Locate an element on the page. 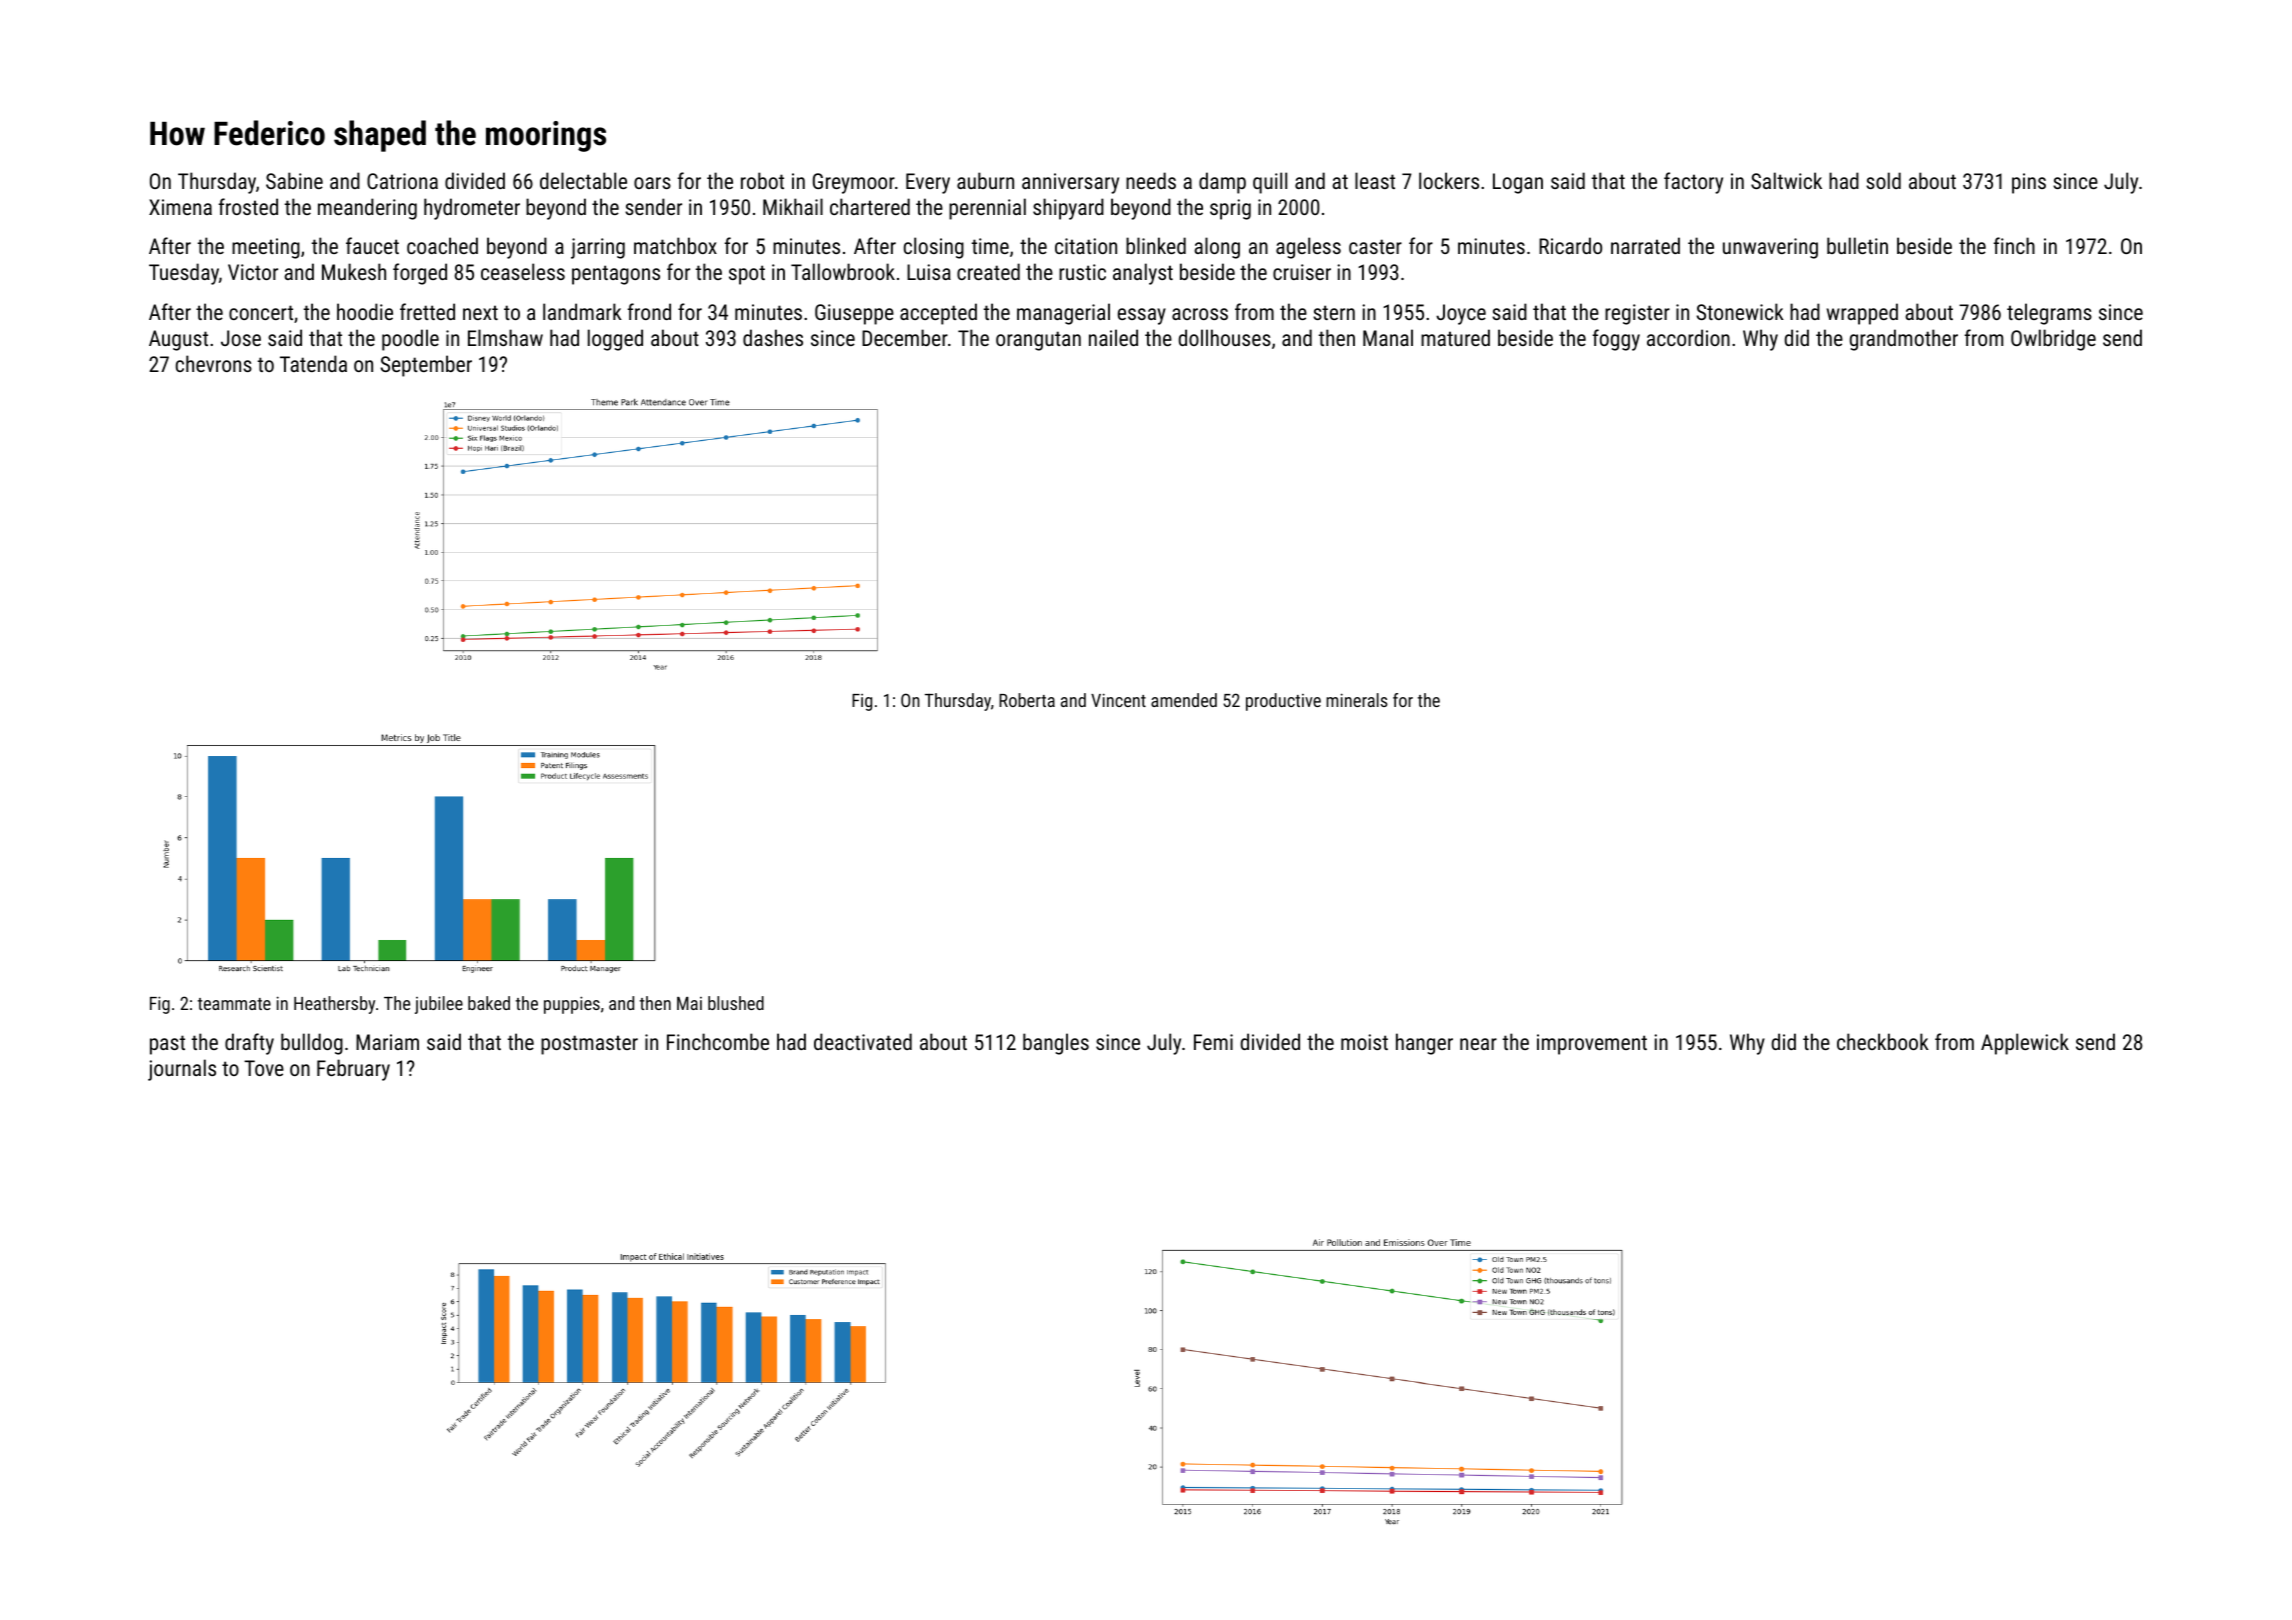  minerals is located at coordinates (1357, 700).
